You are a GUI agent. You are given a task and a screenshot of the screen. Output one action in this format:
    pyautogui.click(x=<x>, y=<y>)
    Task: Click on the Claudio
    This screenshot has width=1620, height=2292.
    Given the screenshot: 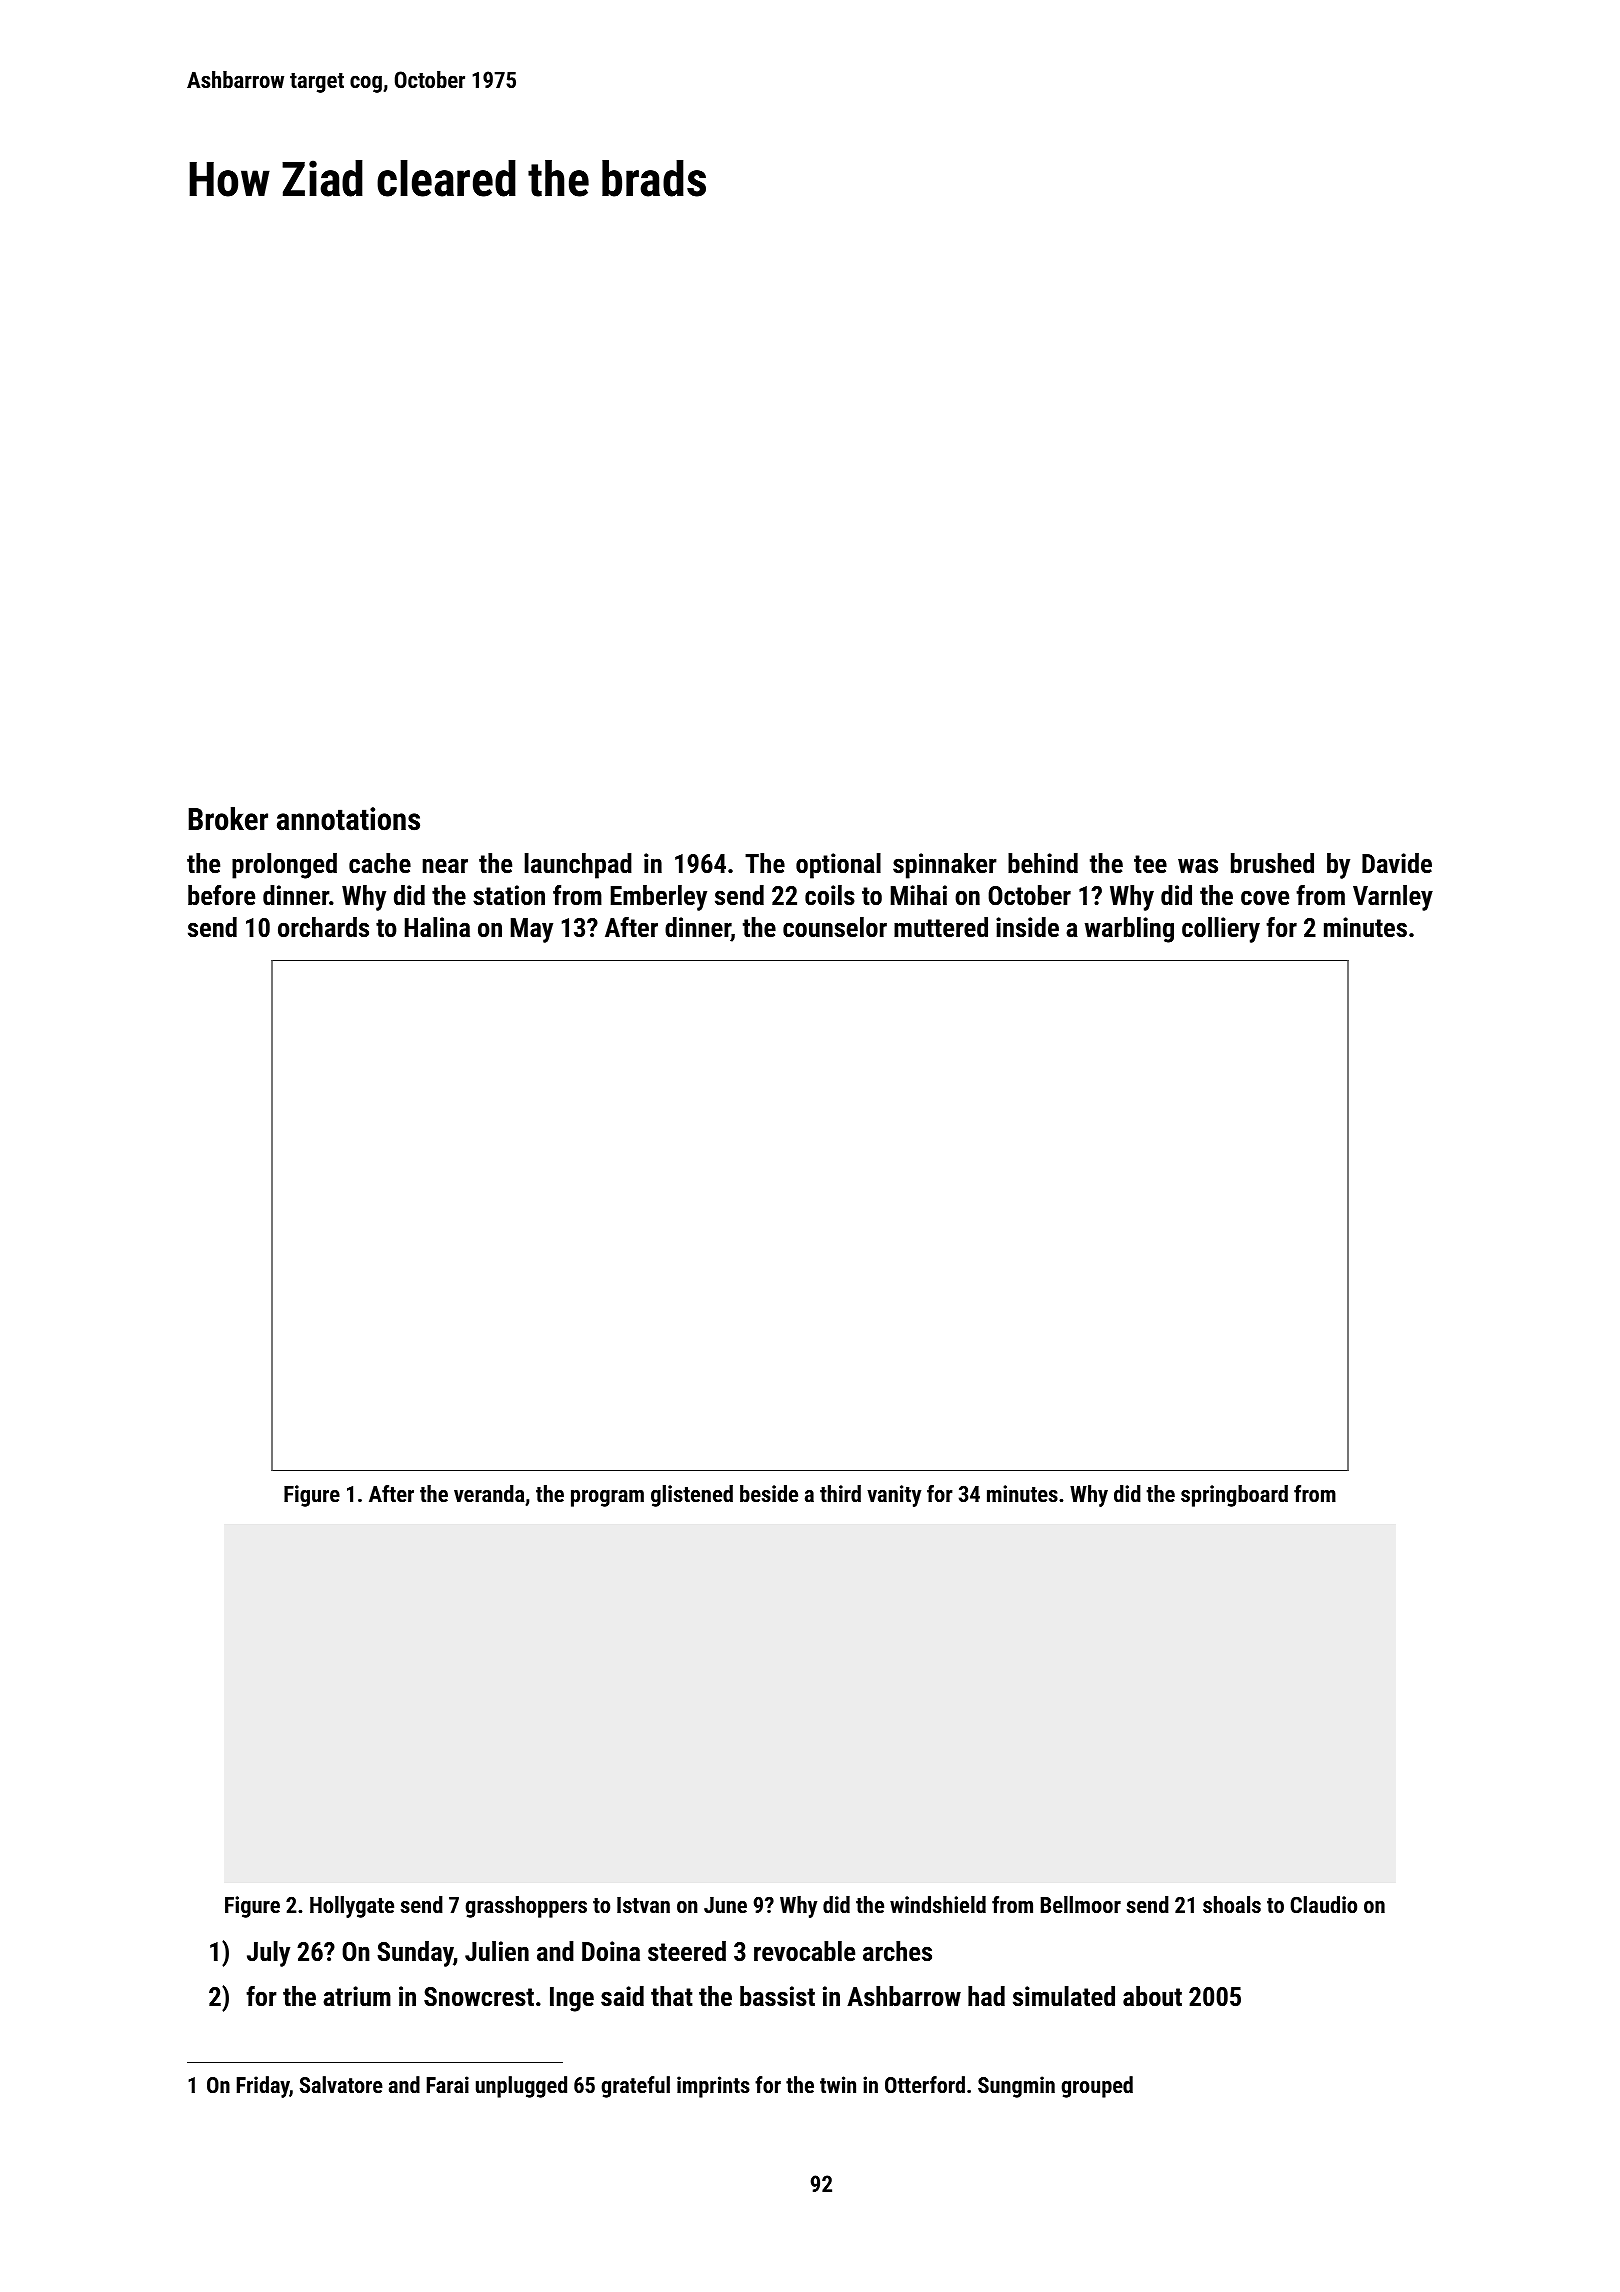 What is the action you would take?
    pyautogui.click(x=1324, y=1904)
